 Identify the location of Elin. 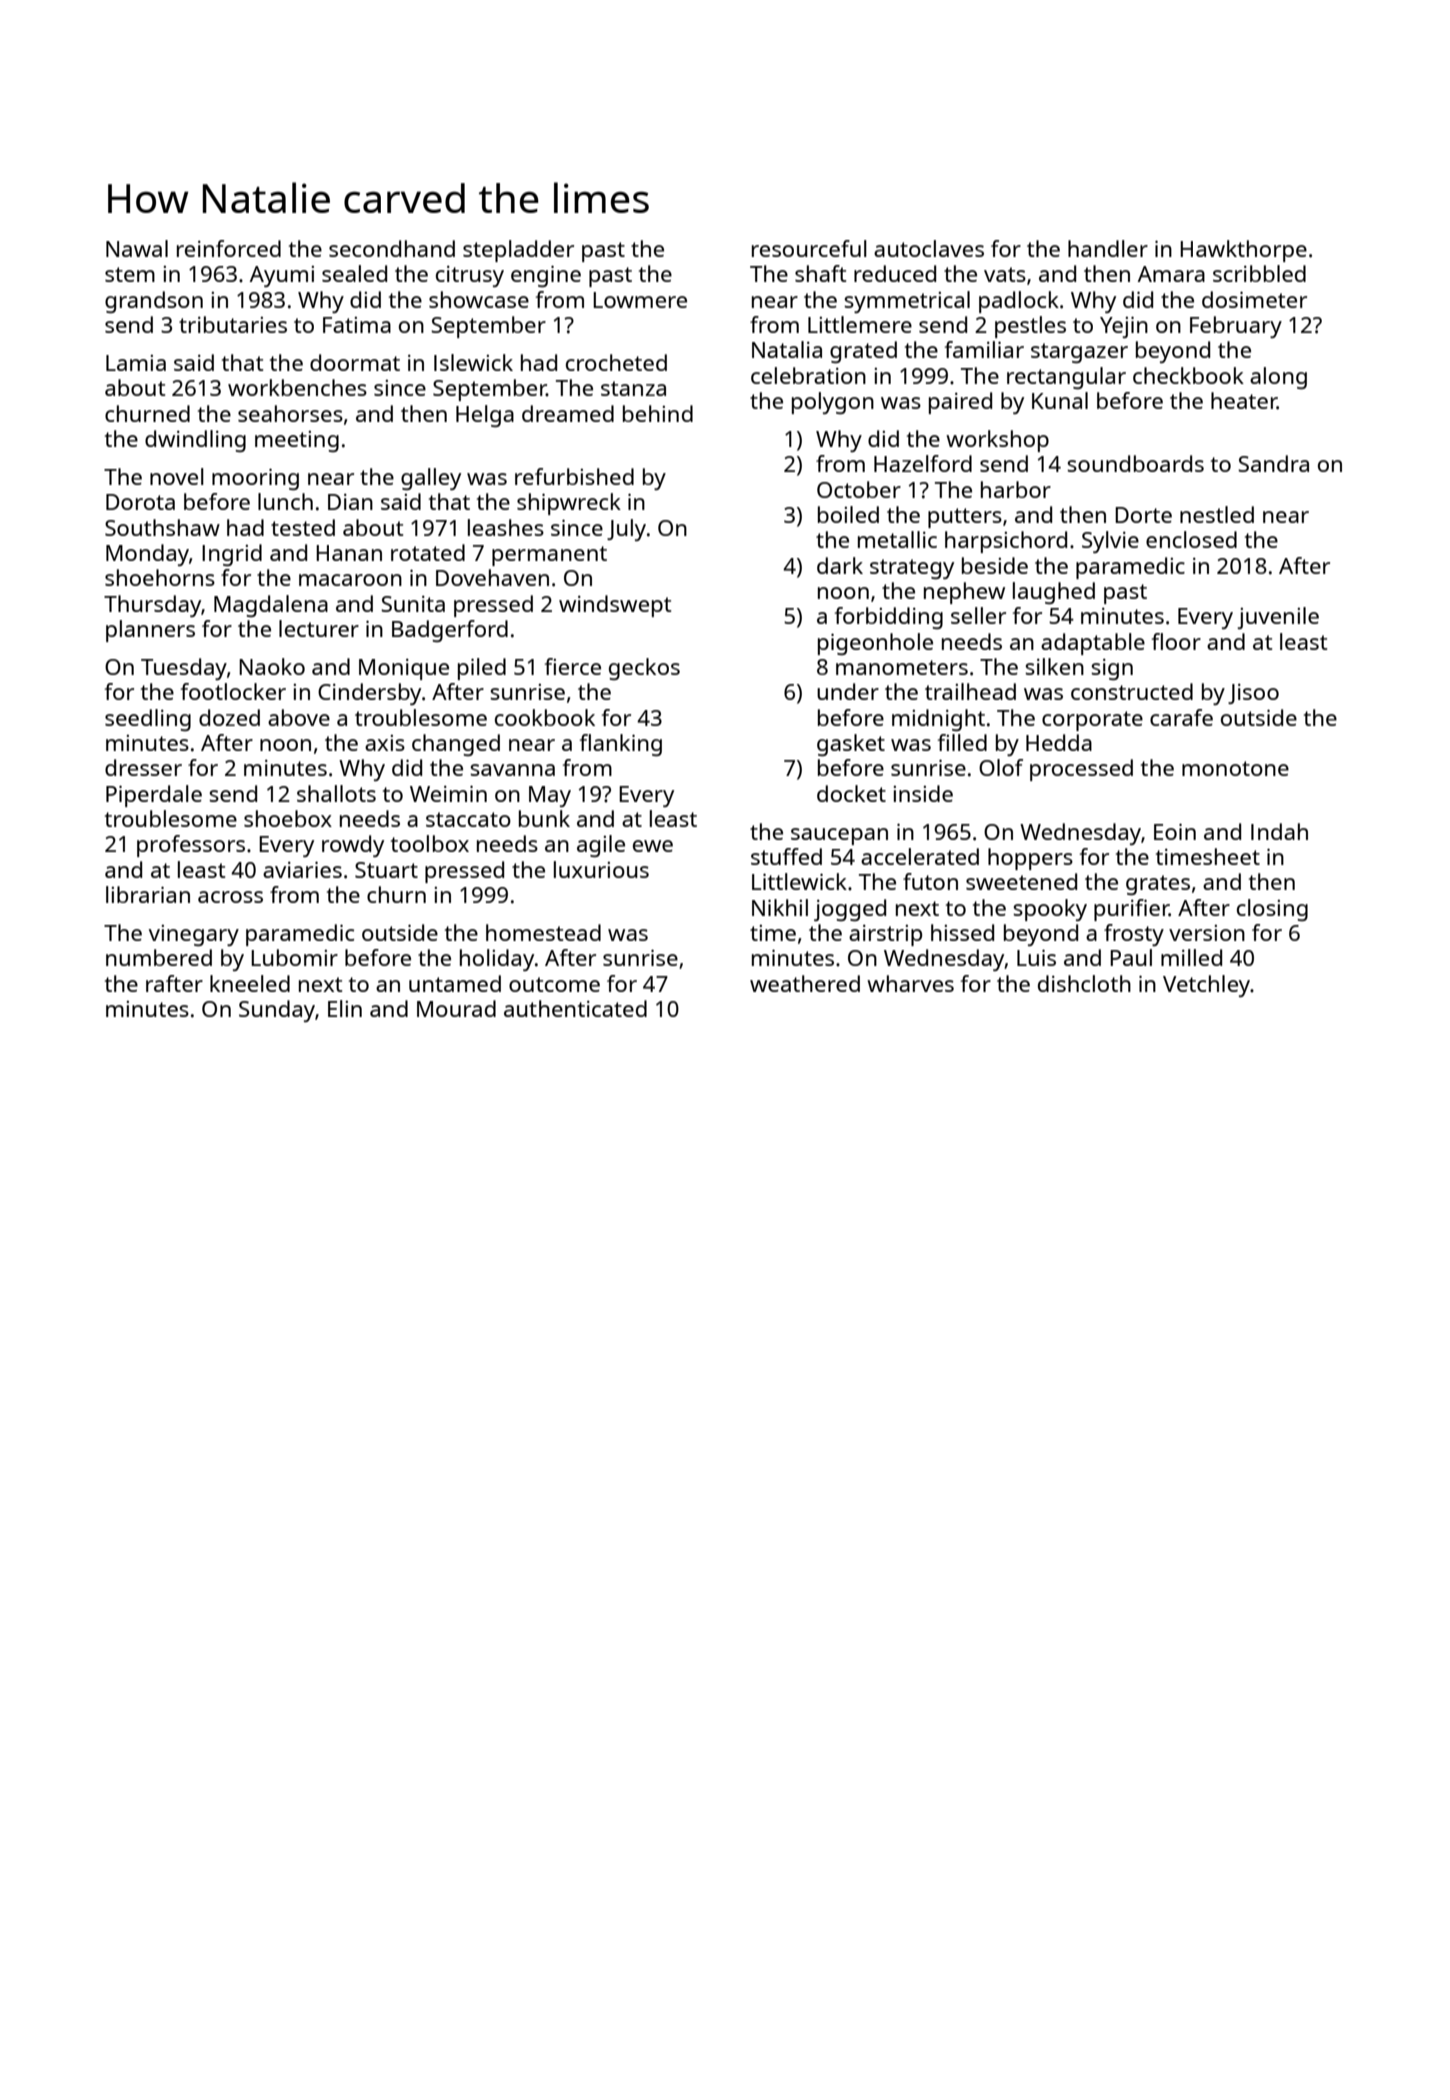
(345, 1008).
